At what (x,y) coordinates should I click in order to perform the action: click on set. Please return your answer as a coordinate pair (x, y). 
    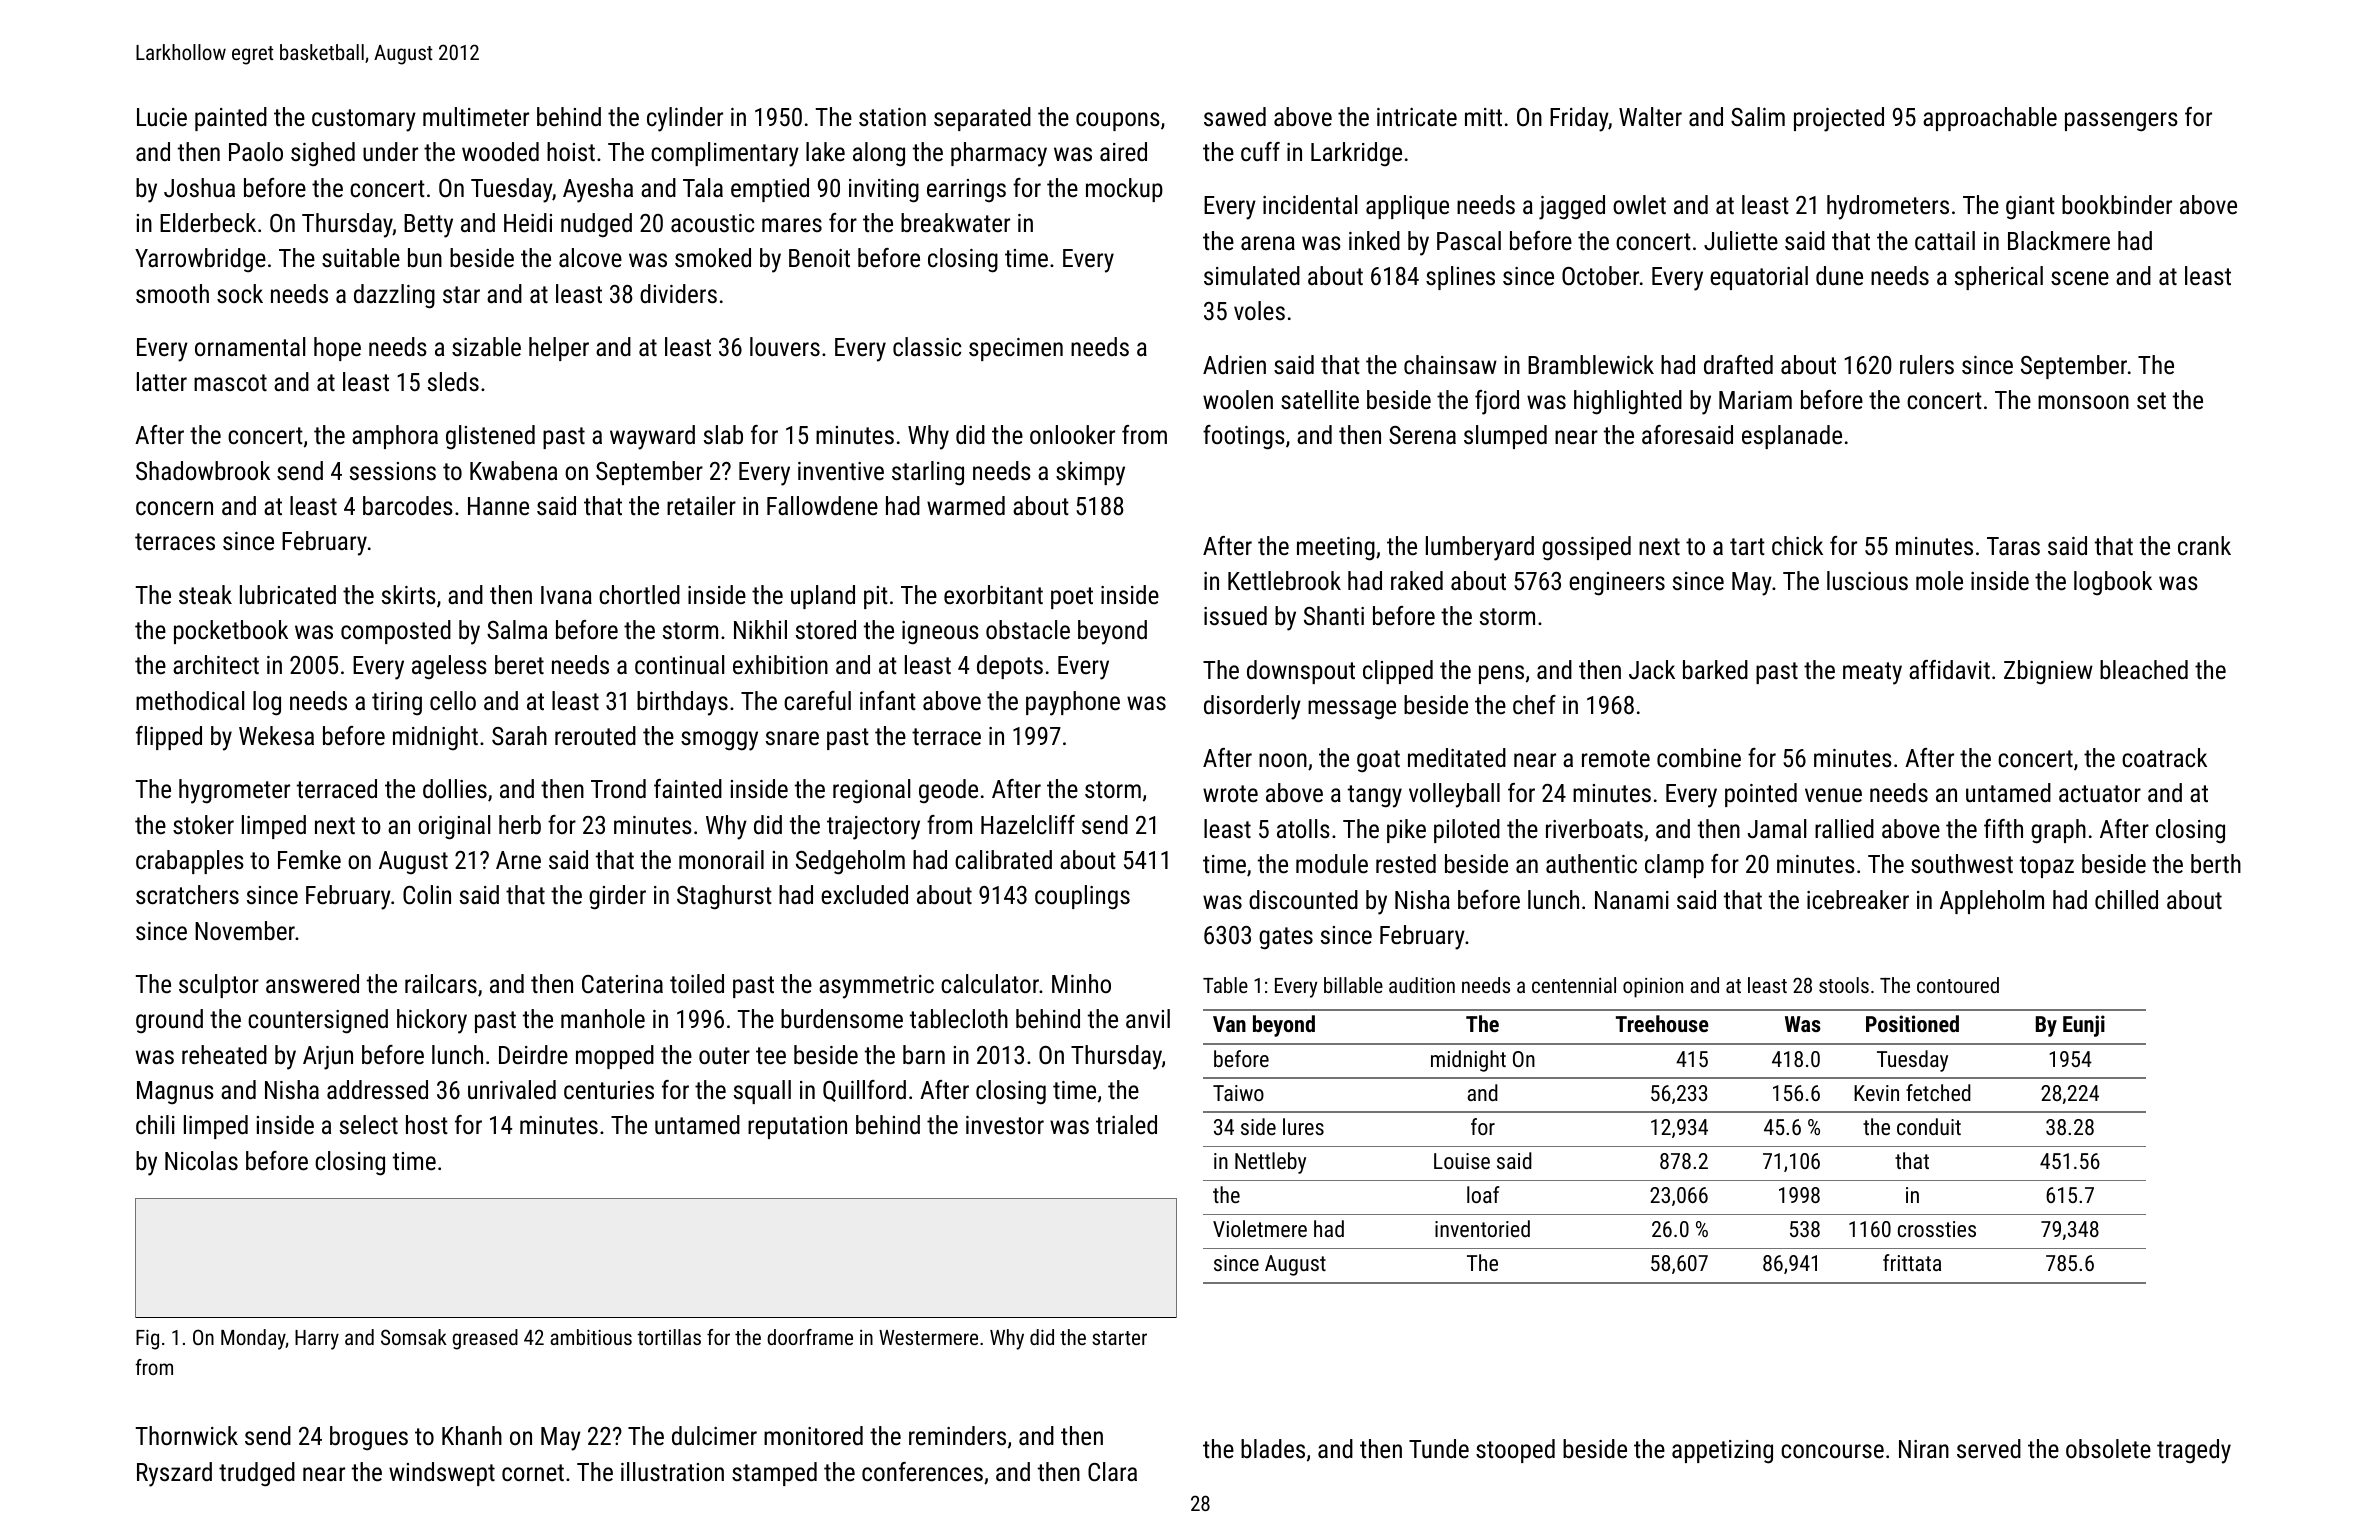
    Looking at the image, I should click on (2151, 400).
